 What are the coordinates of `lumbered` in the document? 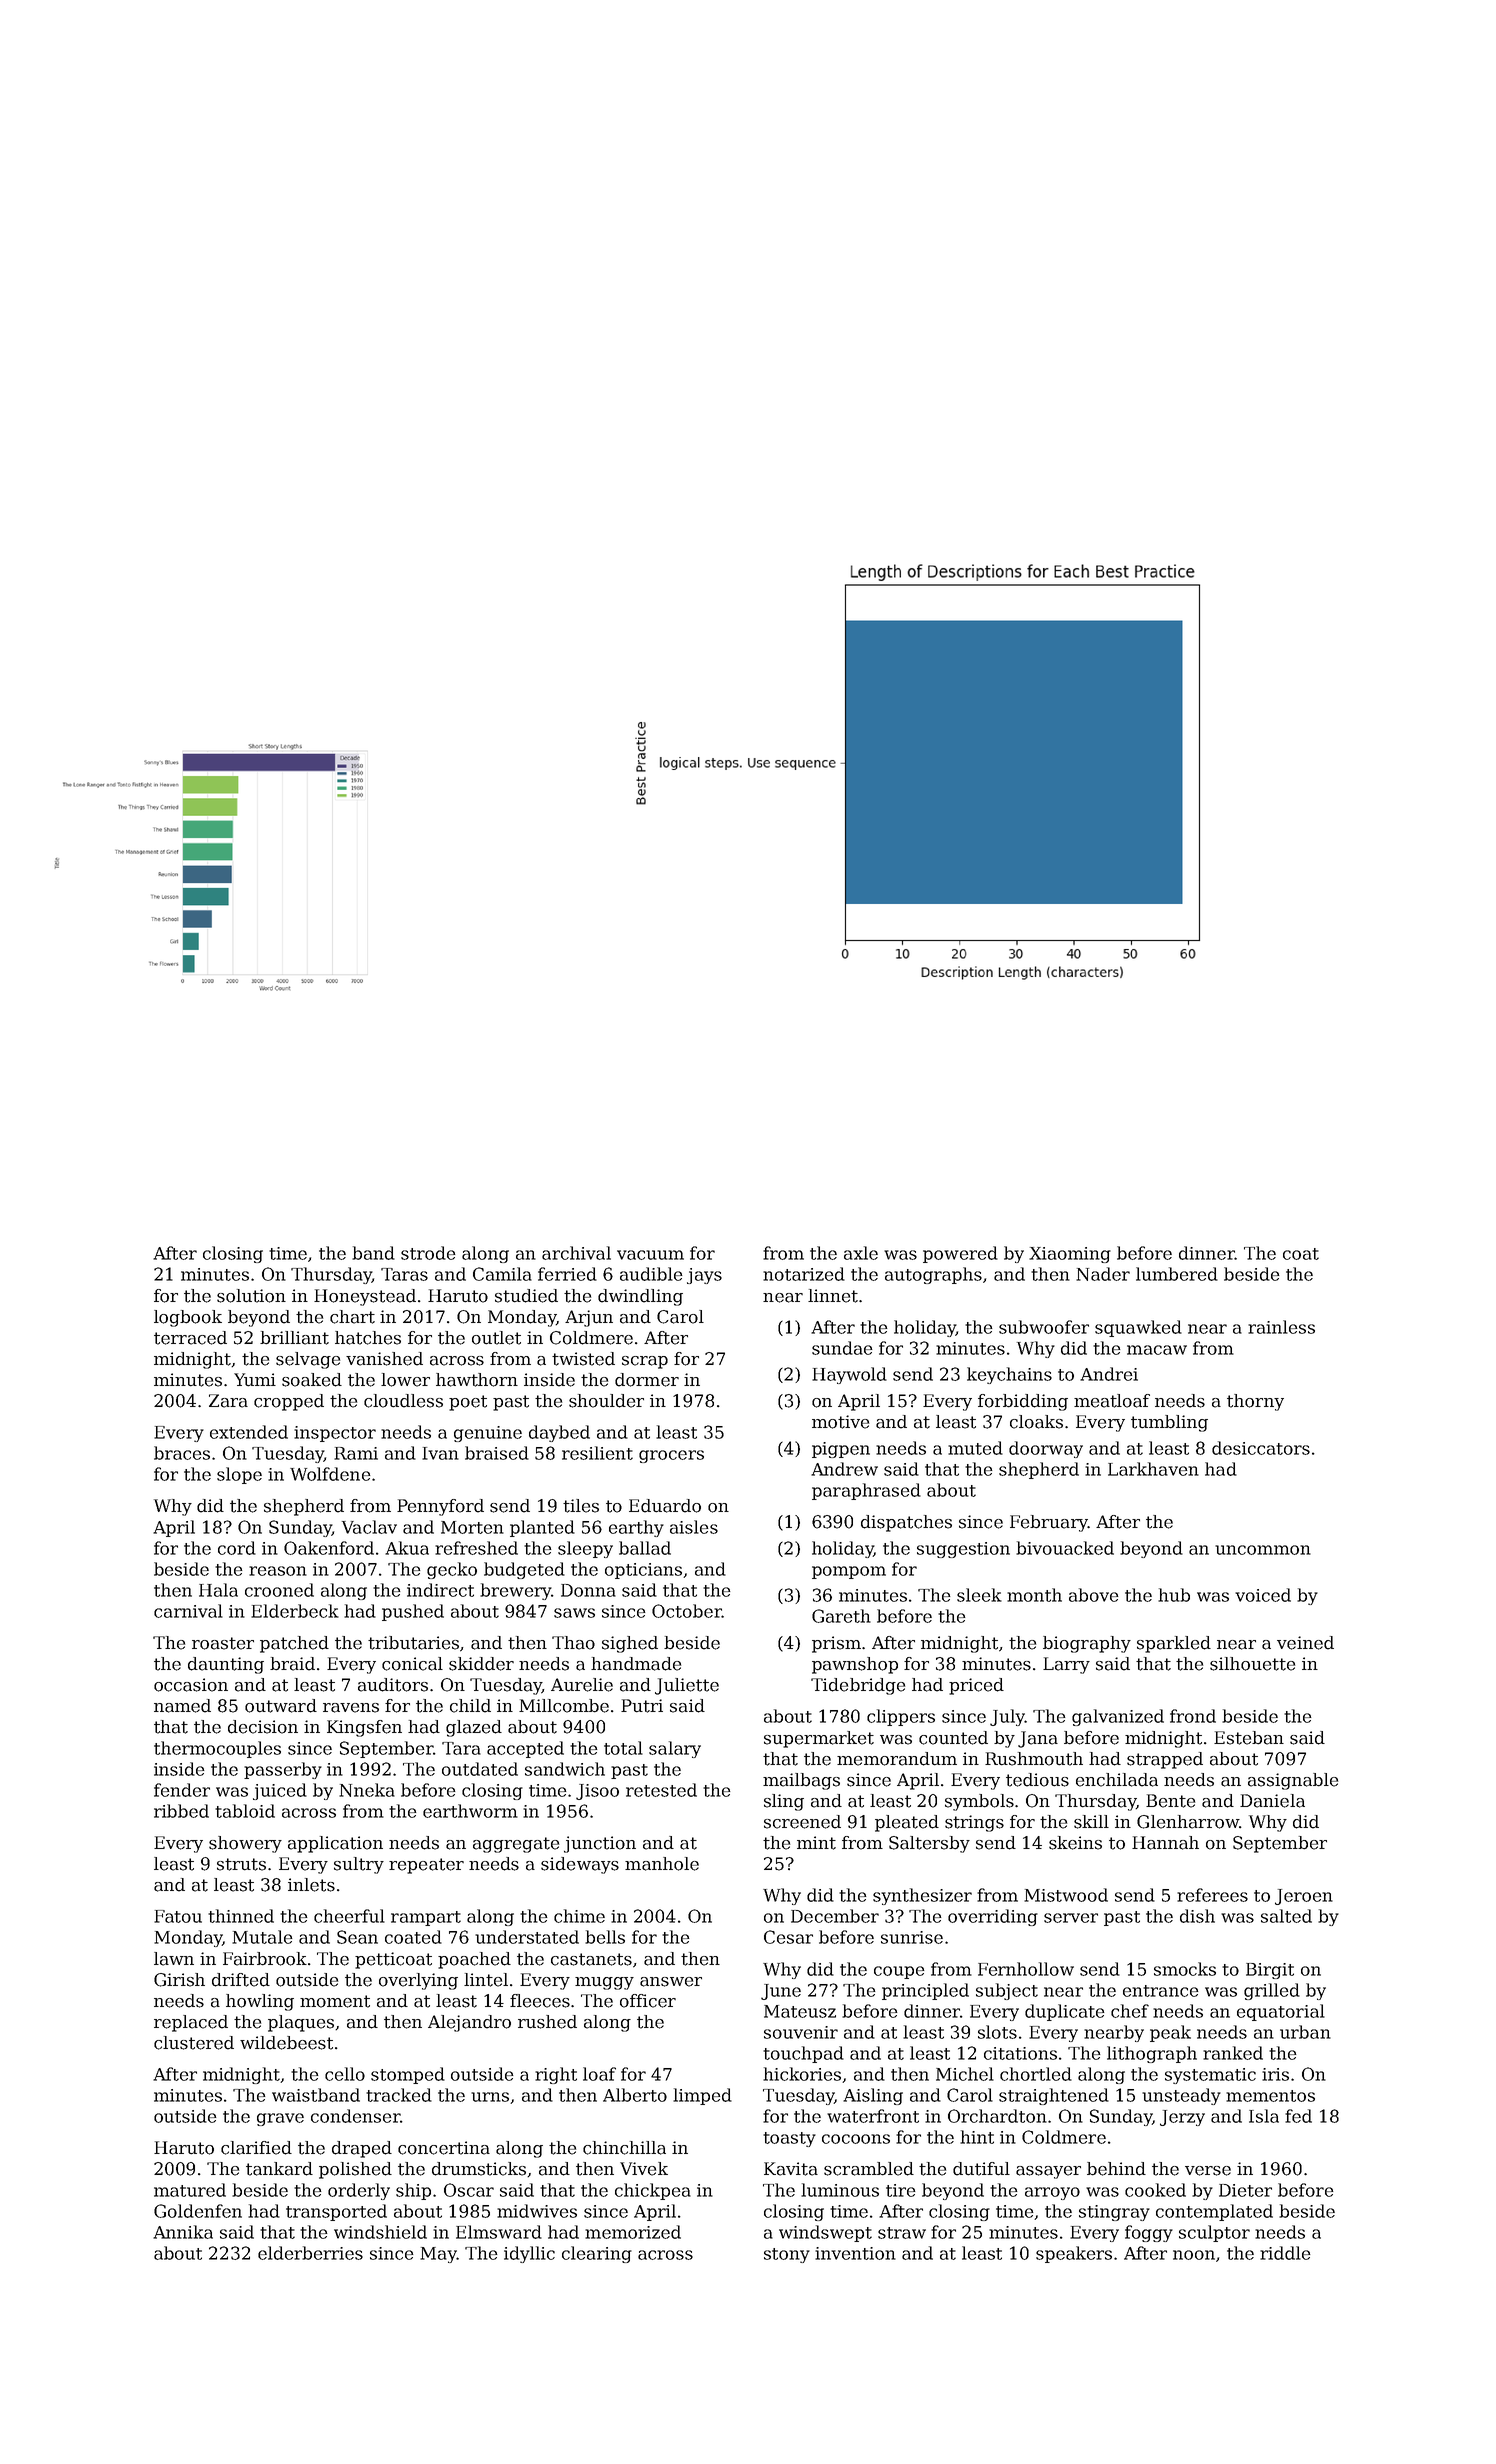 It's located at (1177, 1274).
